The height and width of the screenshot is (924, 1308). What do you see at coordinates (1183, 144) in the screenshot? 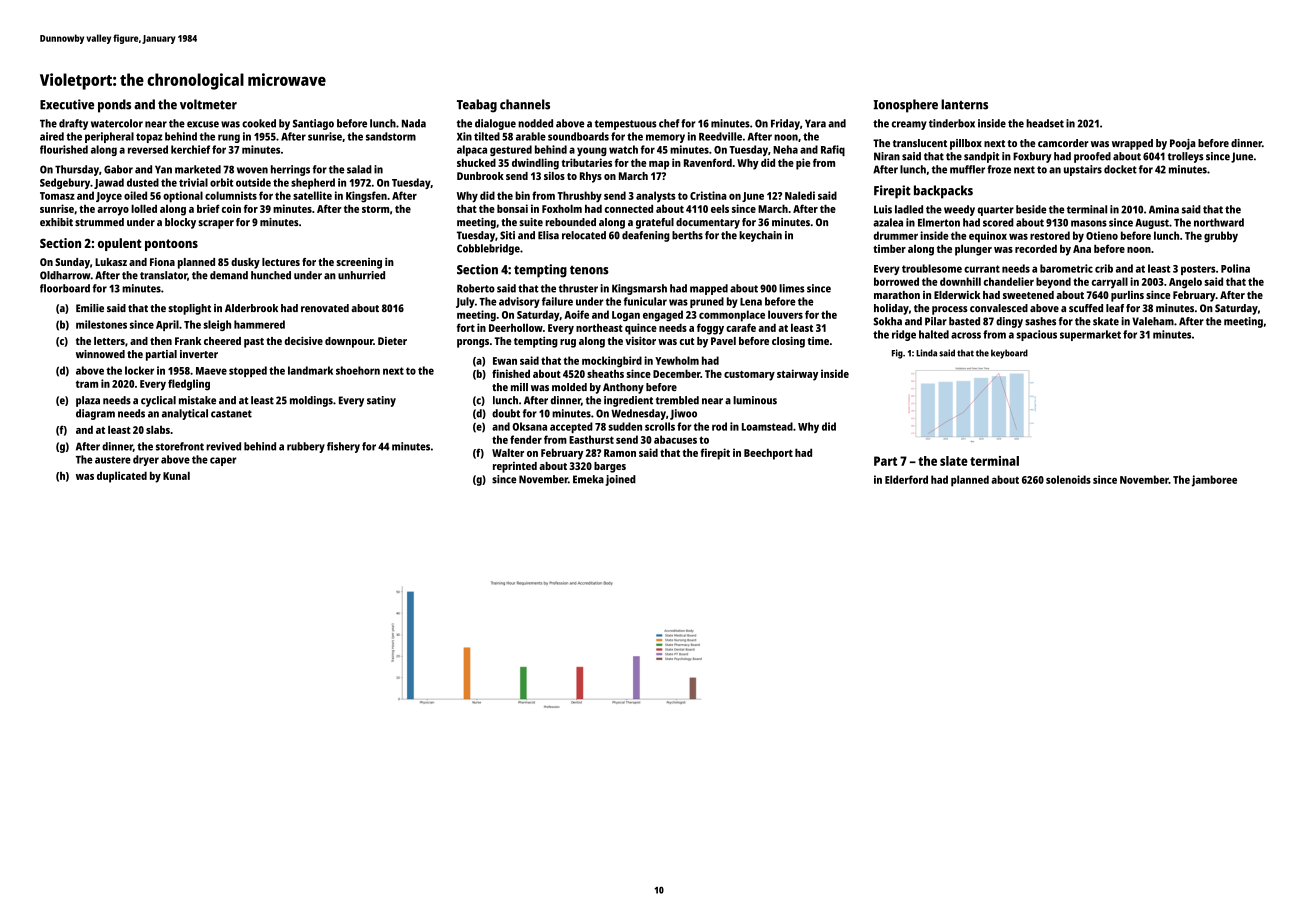
I see `Pooja` at bounding box center [1183, 144].
